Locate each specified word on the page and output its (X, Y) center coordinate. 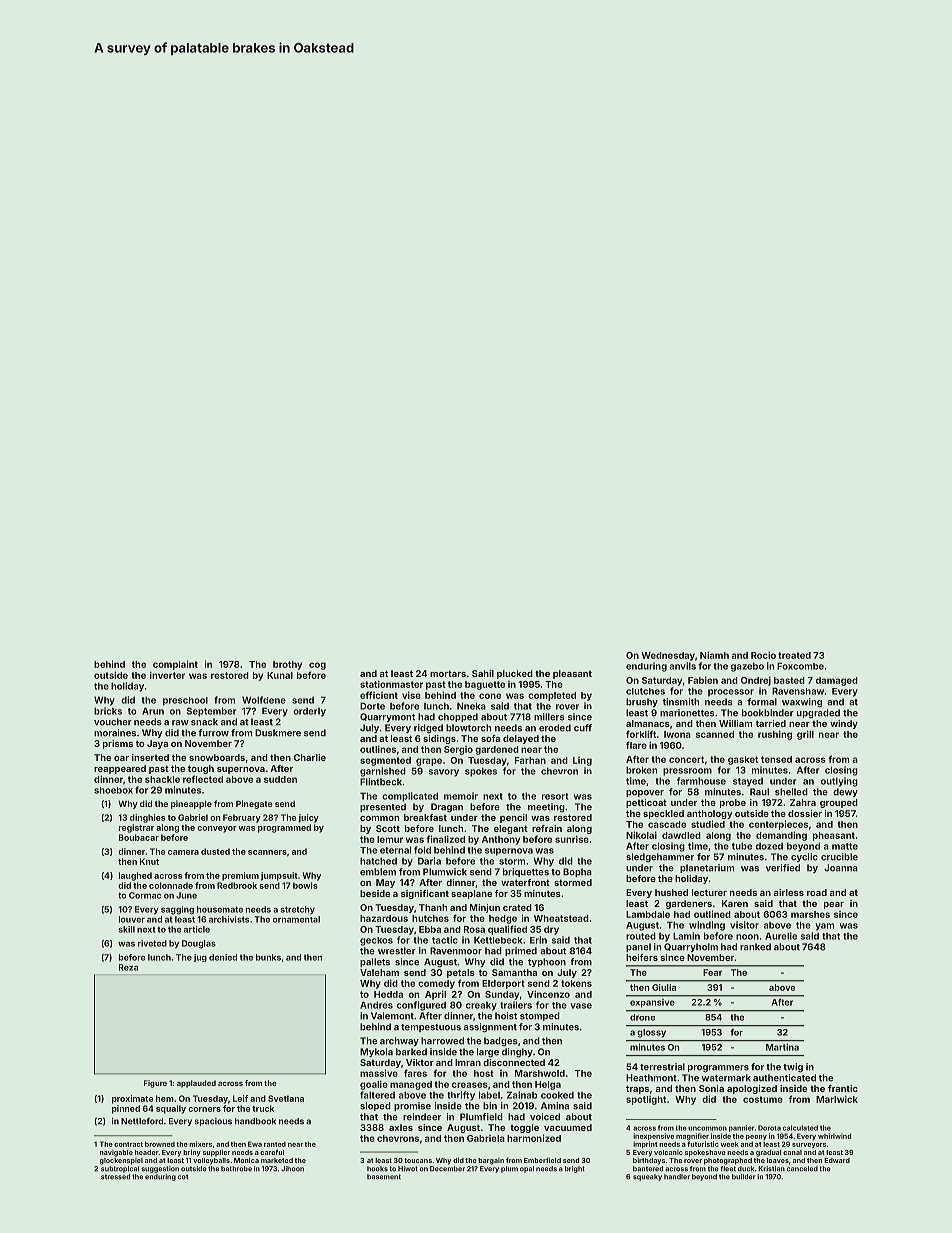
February (242, 818)
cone (490, 696)
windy (844, 724)
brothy (287, 665)
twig (793, 1067)
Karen (735, 903)
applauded (196, 1084)
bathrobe (236, 1169)
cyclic (804, 857)
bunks (268, 957)
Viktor (420, 1062)
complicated (410, 797)
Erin (538, 940)
